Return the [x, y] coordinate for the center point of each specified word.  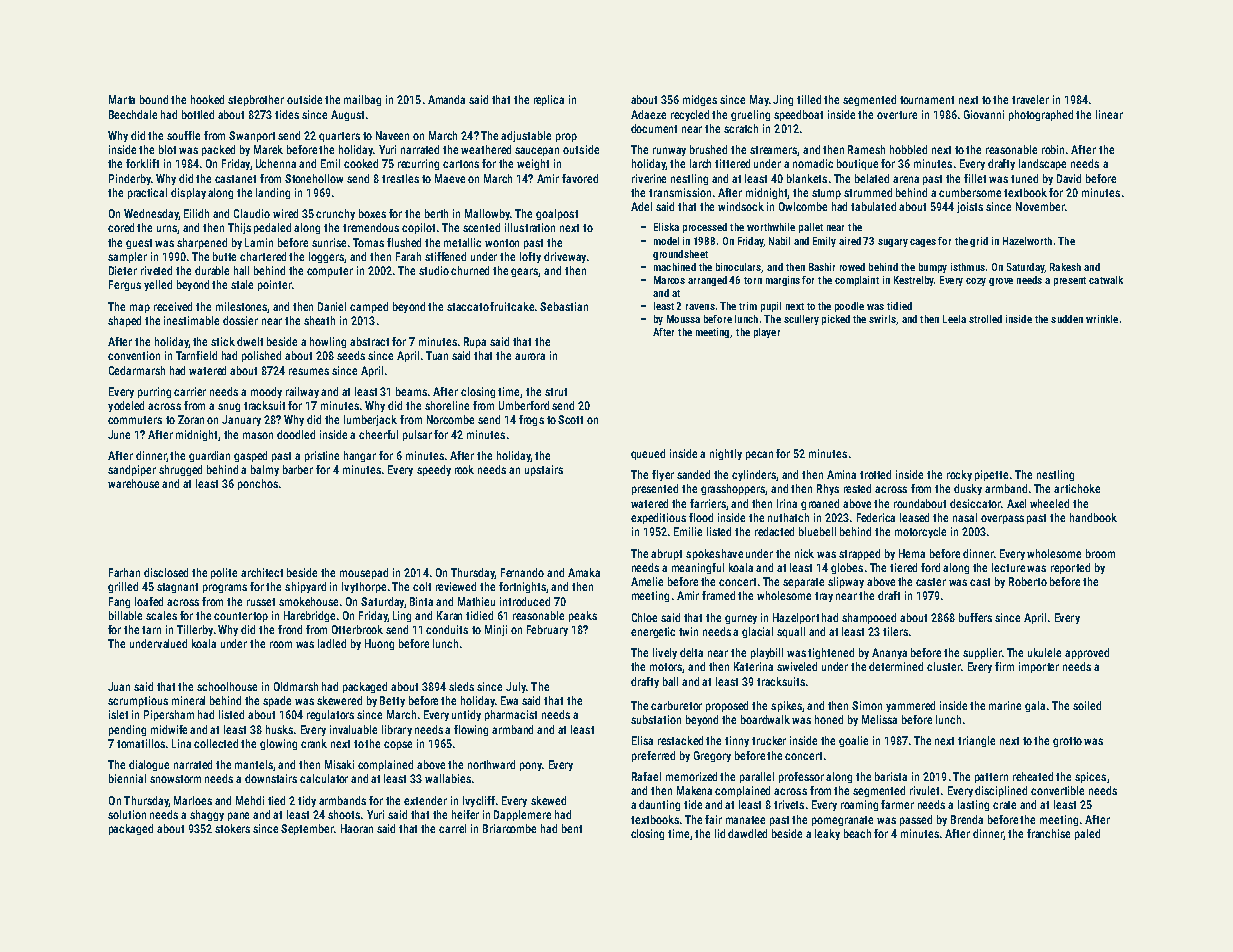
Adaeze [648, 114]
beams [411, 391]
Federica [876, 517]
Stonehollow [314, 178]
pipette [991, 475]
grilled [123, 587]
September [307, 829]
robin [1053, 149]
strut [556, 392]
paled [1087, 834]
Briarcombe [509, 828]
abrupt [666, 554]
